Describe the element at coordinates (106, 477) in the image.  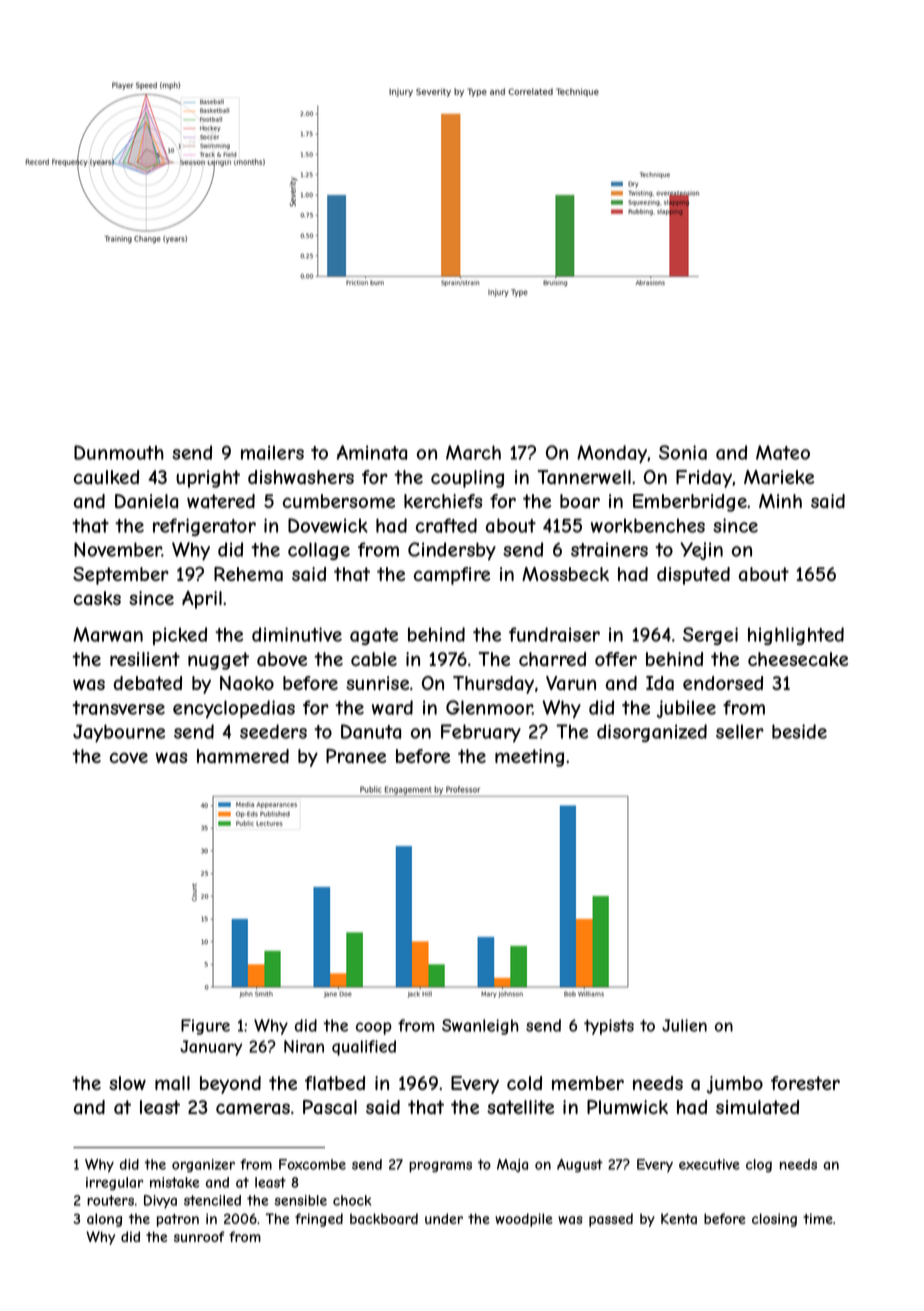
I see `caulked` at that location.
